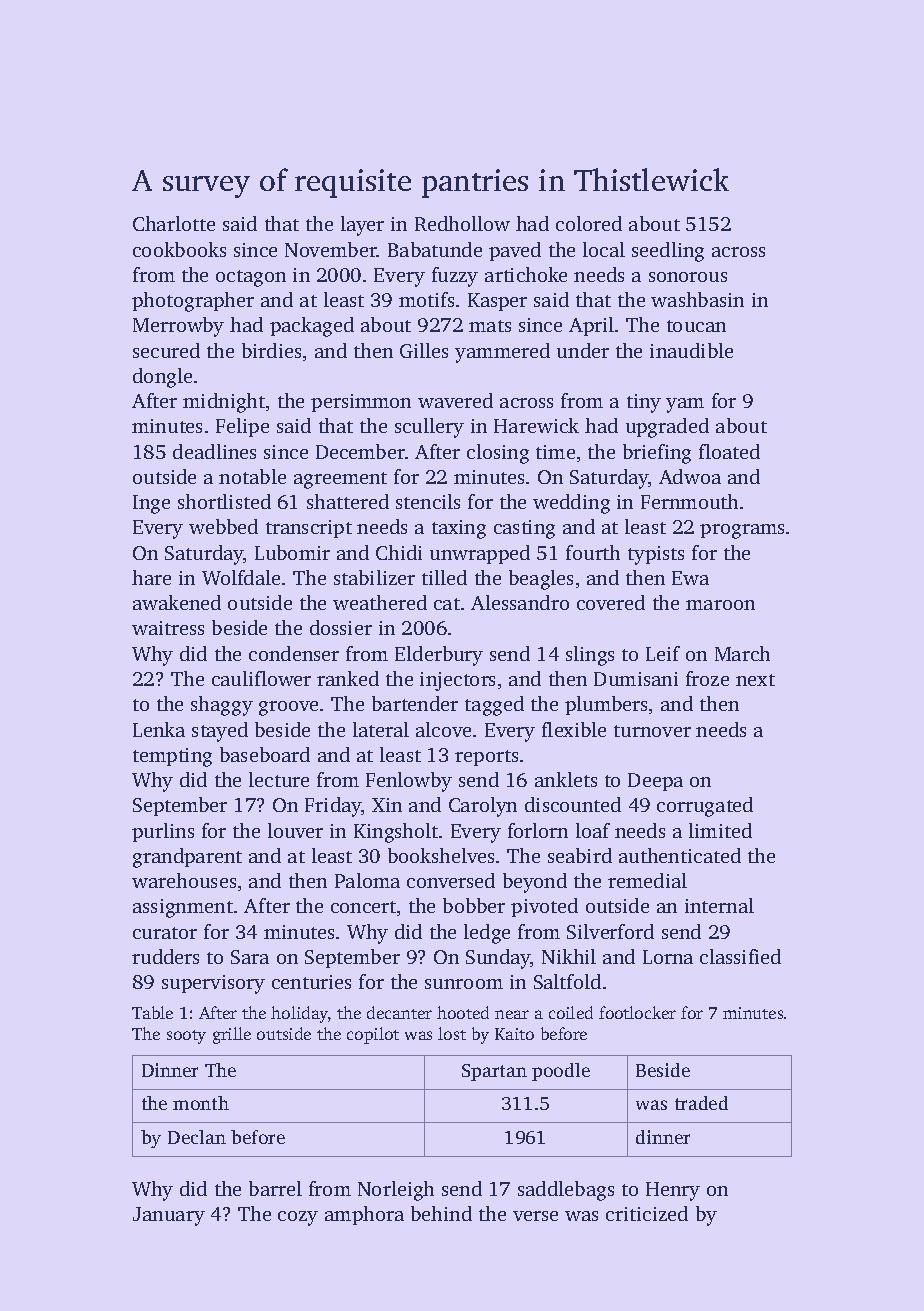 This screenshot has width=924, height=1311. What do you see at coordinates (232, 1035) in the screenshot?
I see `grille` at bounding box center [232, 1035].
